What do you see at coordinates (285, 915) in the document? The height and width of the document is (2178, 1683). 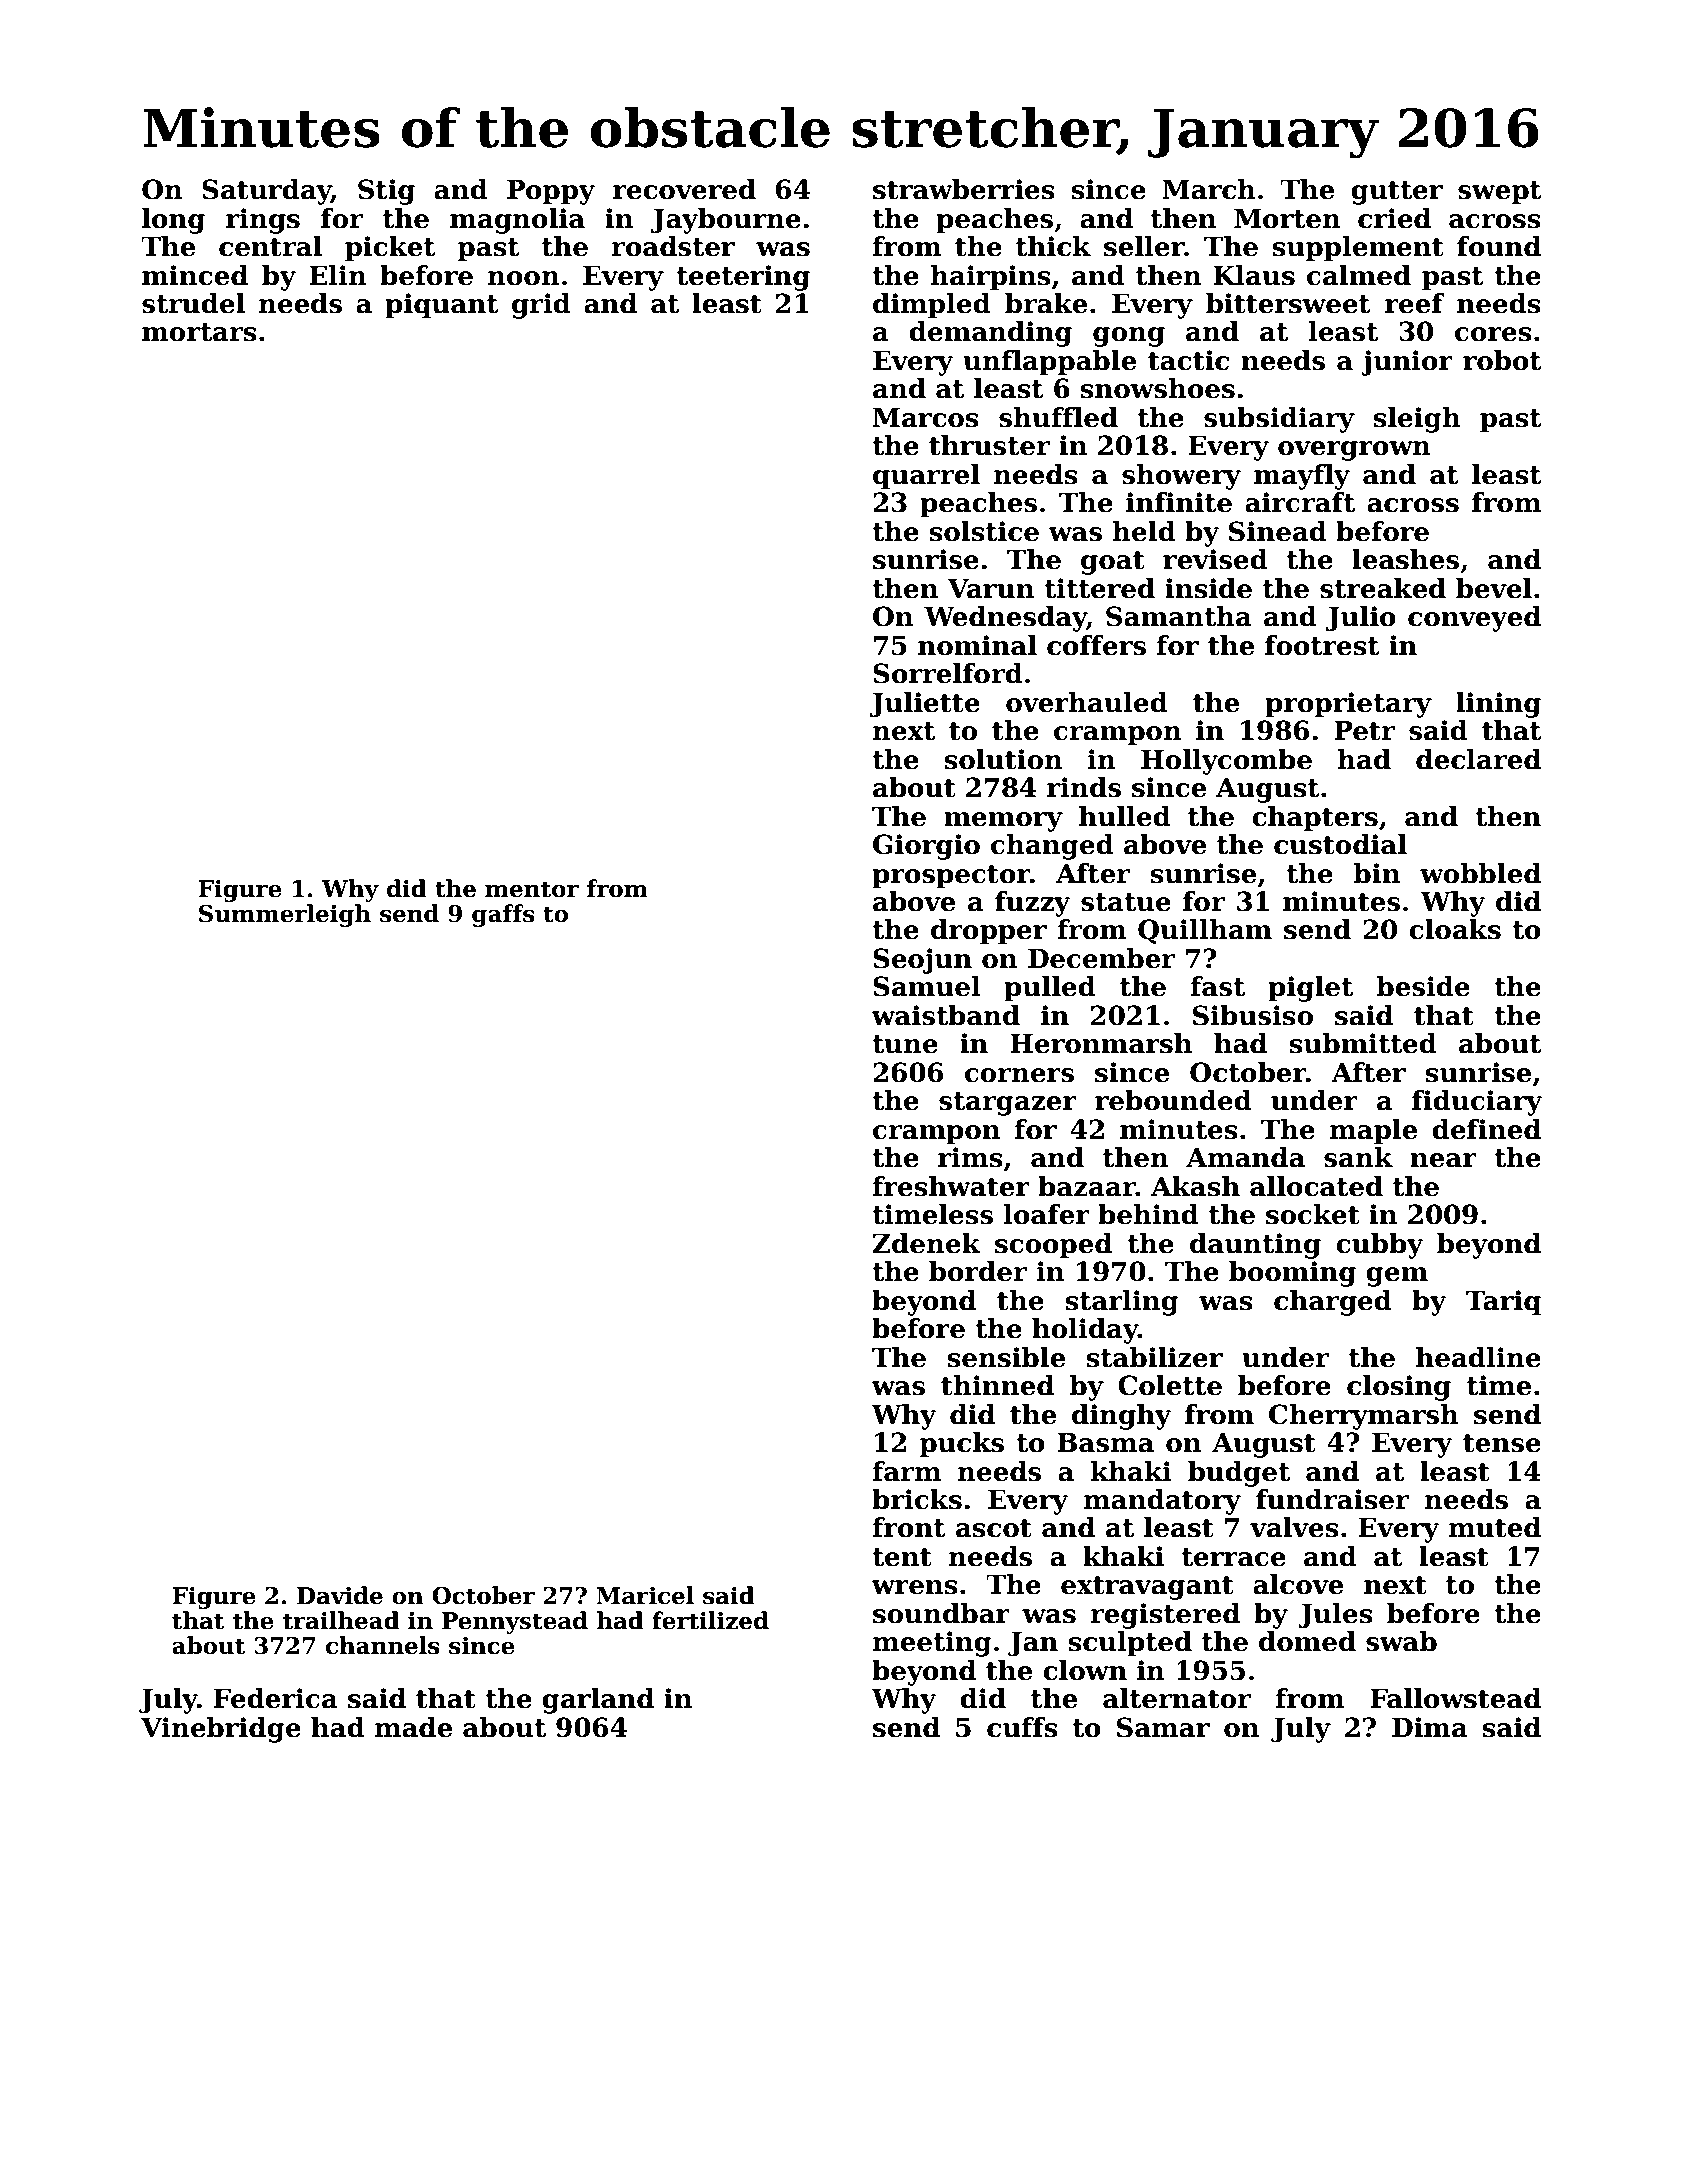 I see `Summerleigh` at bounding box center [285, 915].
